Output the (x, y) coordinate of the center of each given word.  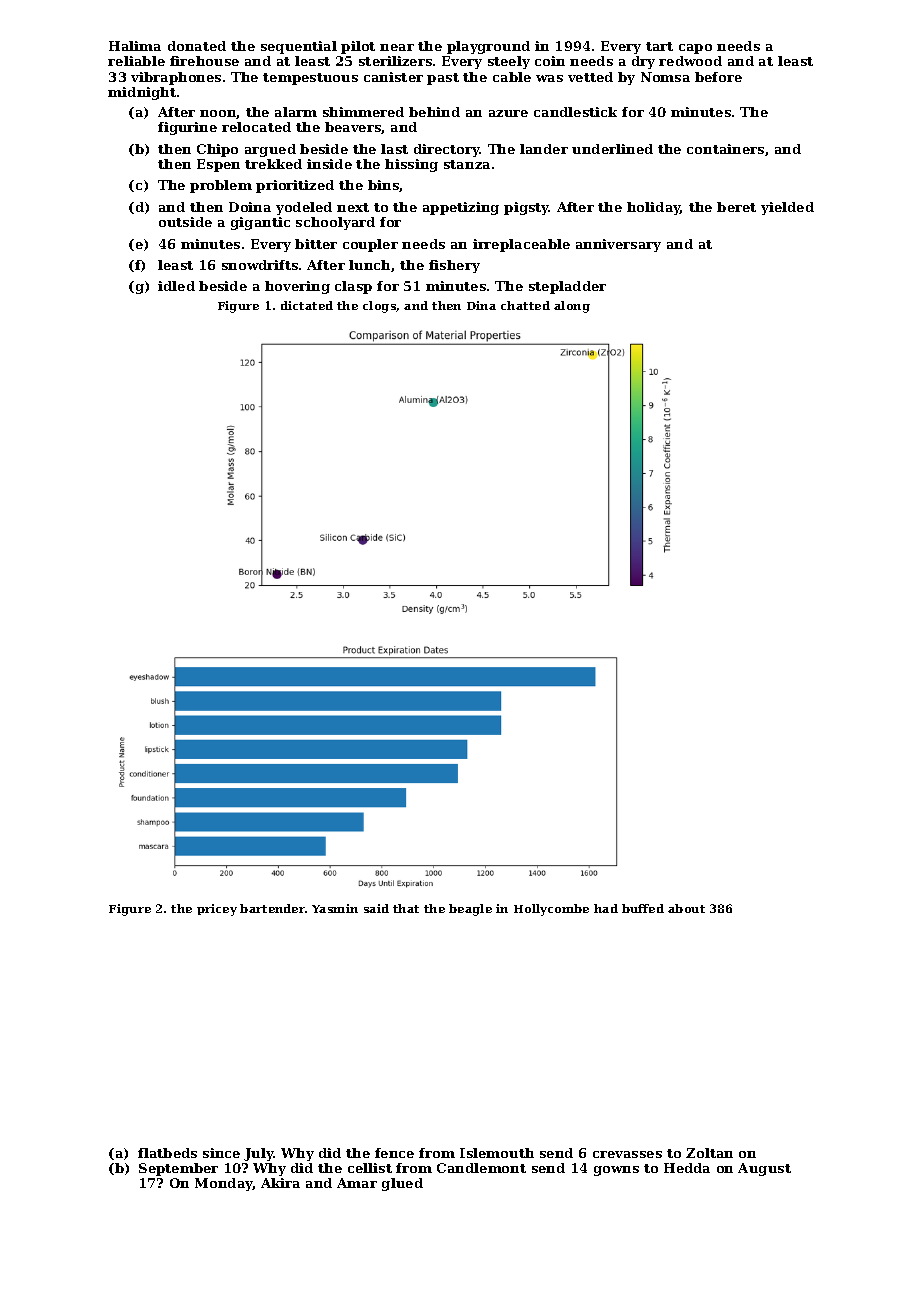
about (686, 908)
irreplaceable (521, 245)
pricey (217, 910)
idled (176, 286)
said (376, 908)
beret (736, 207)
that (406, 908)
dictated (307, 305)
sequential (299, 47)
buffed (643, 908)
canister (393, 77)
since (221, 1153)
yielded (787, 208)
